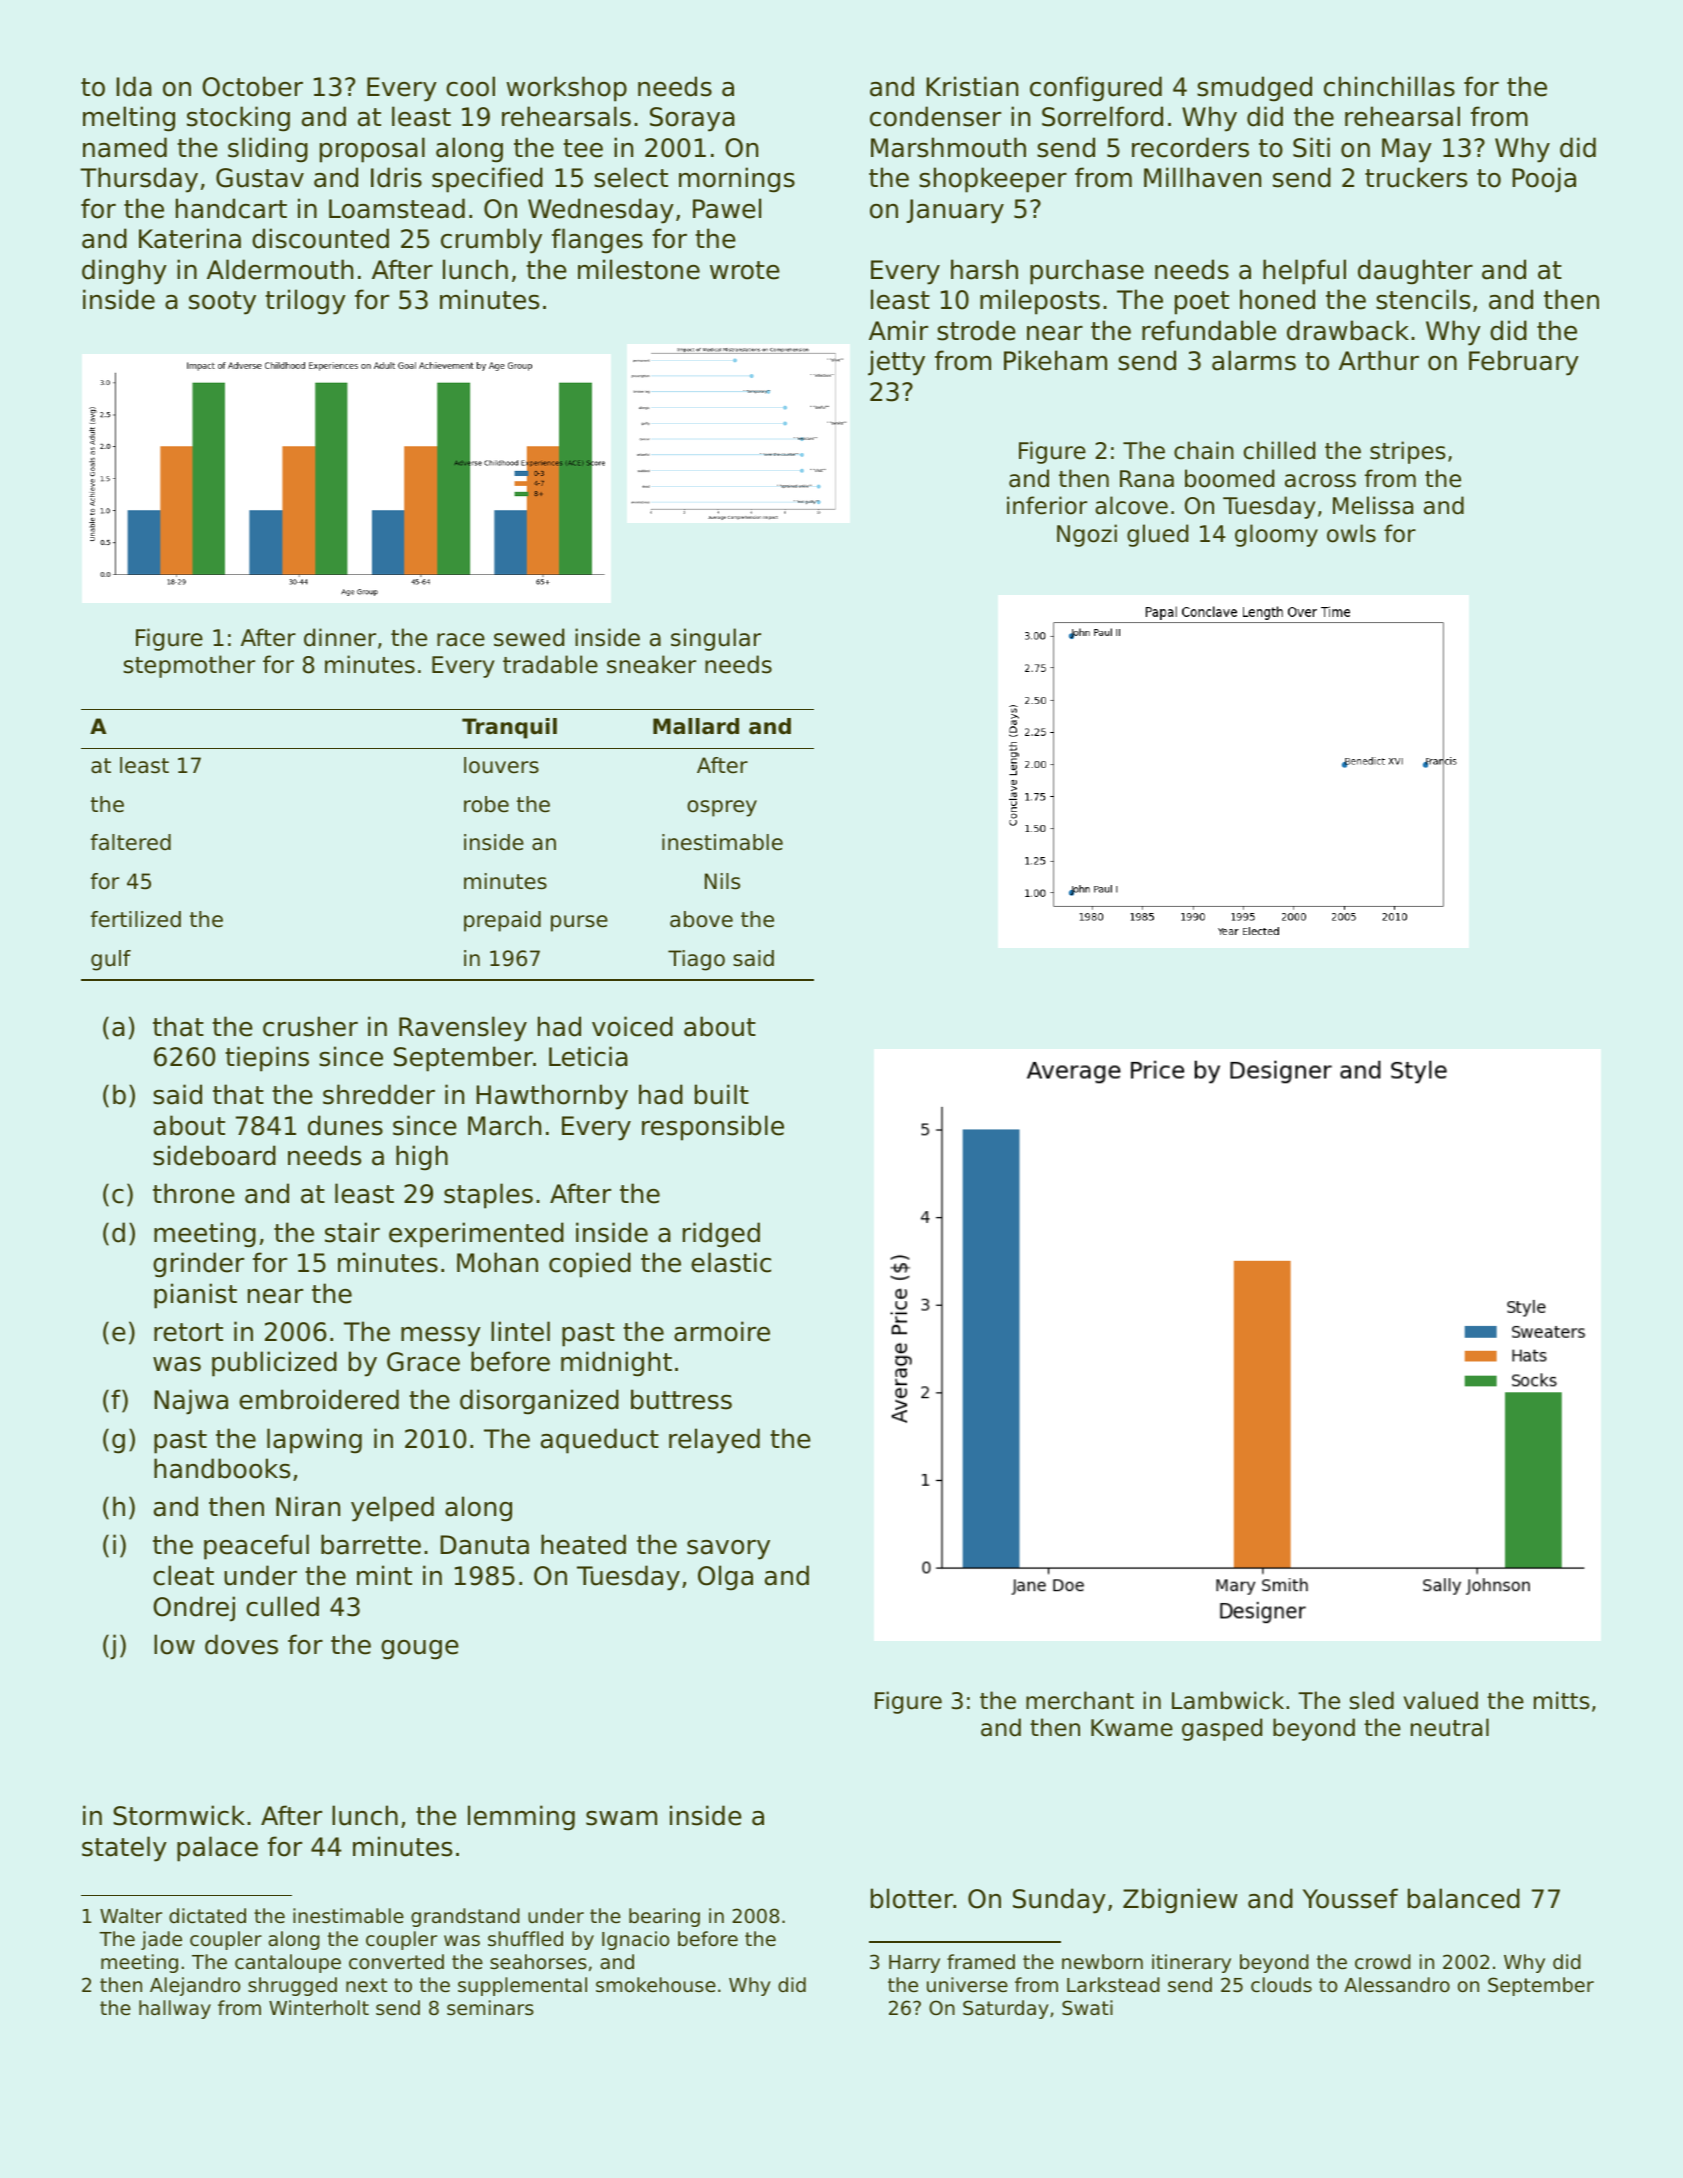 The height and width of the screenshot is (2178, 1683). Describe the element at coordinates (656, 1984) in the screenshot. I see `smokehouse` at that location.
